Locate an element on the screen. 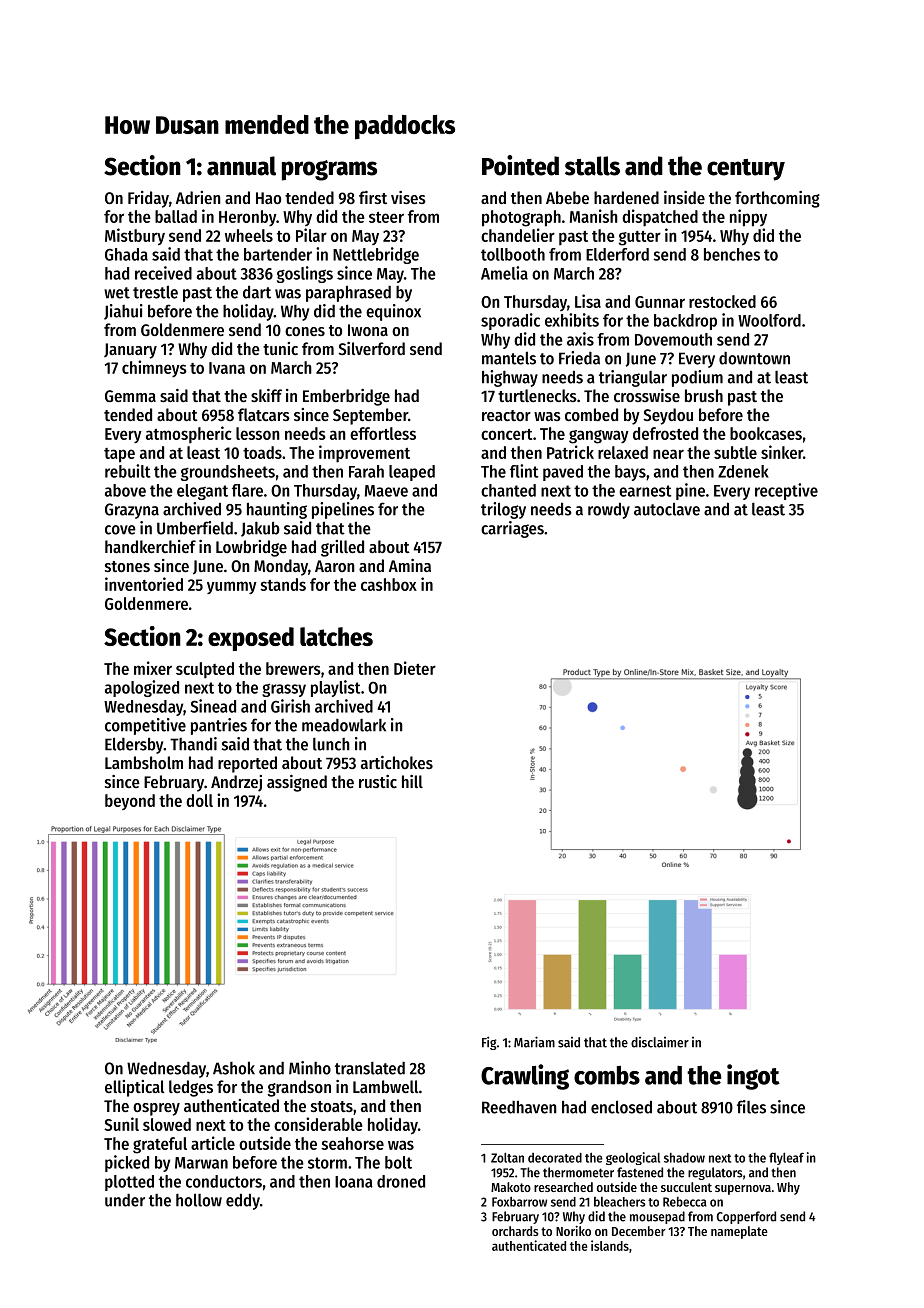 The height and width of the screenshot is (1308, 924). stalls is located at coordinates (592, 166).
